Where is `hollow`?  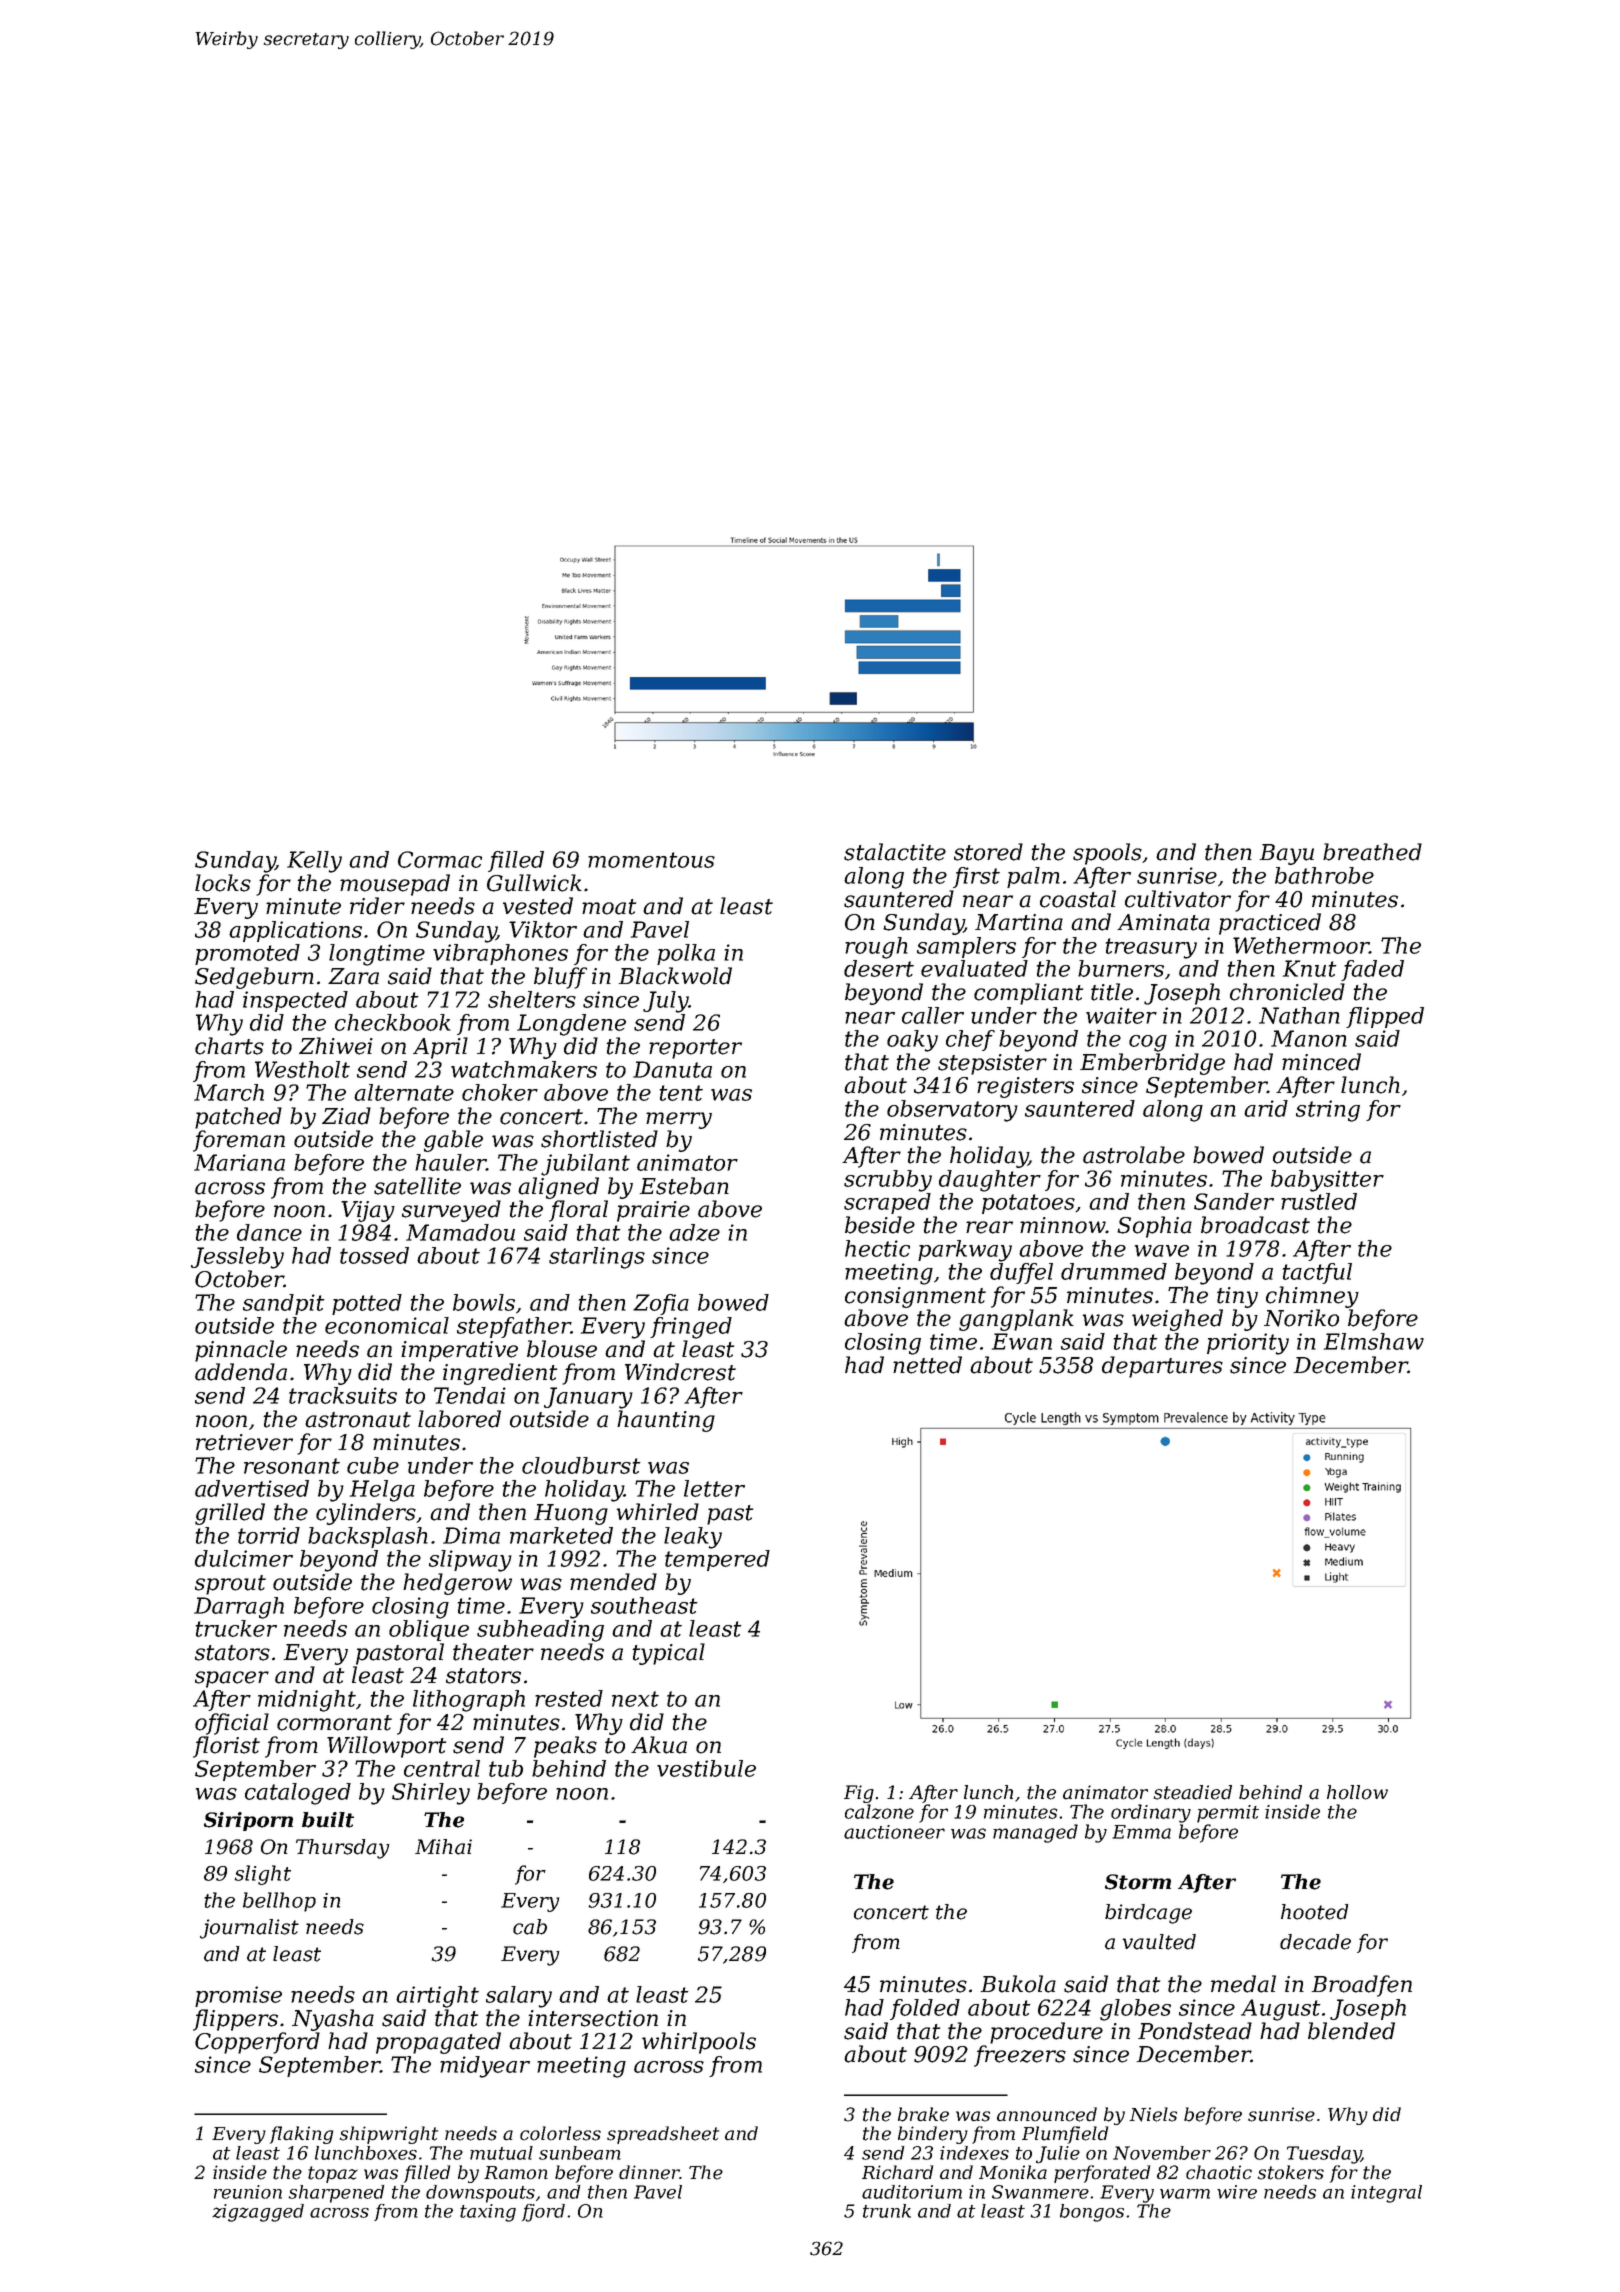 hollow is located at coordinates (1357, 1792).
